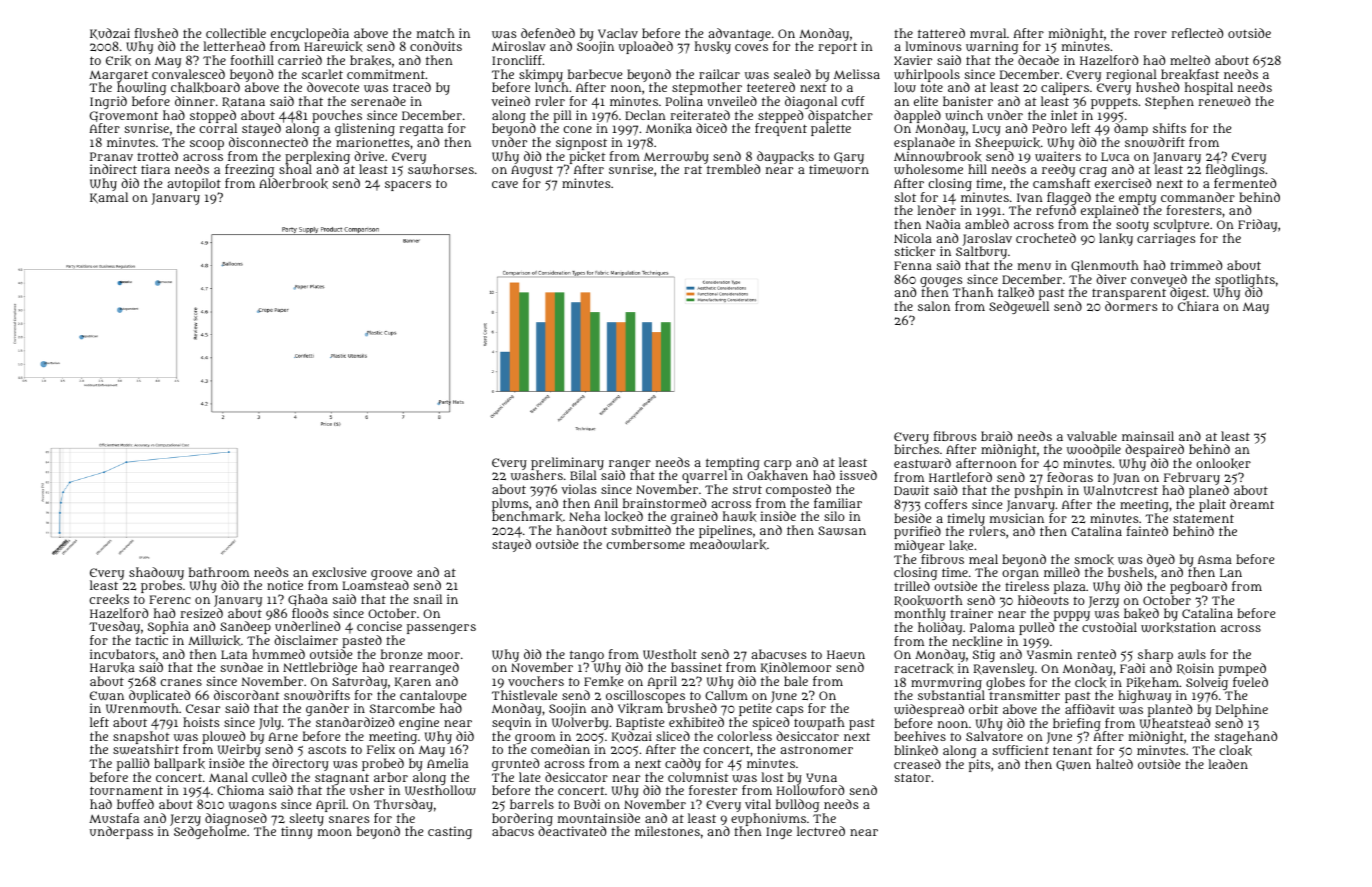 This document has height=887, width=1372. I want to click on fledglings, so click(1235, 171).
